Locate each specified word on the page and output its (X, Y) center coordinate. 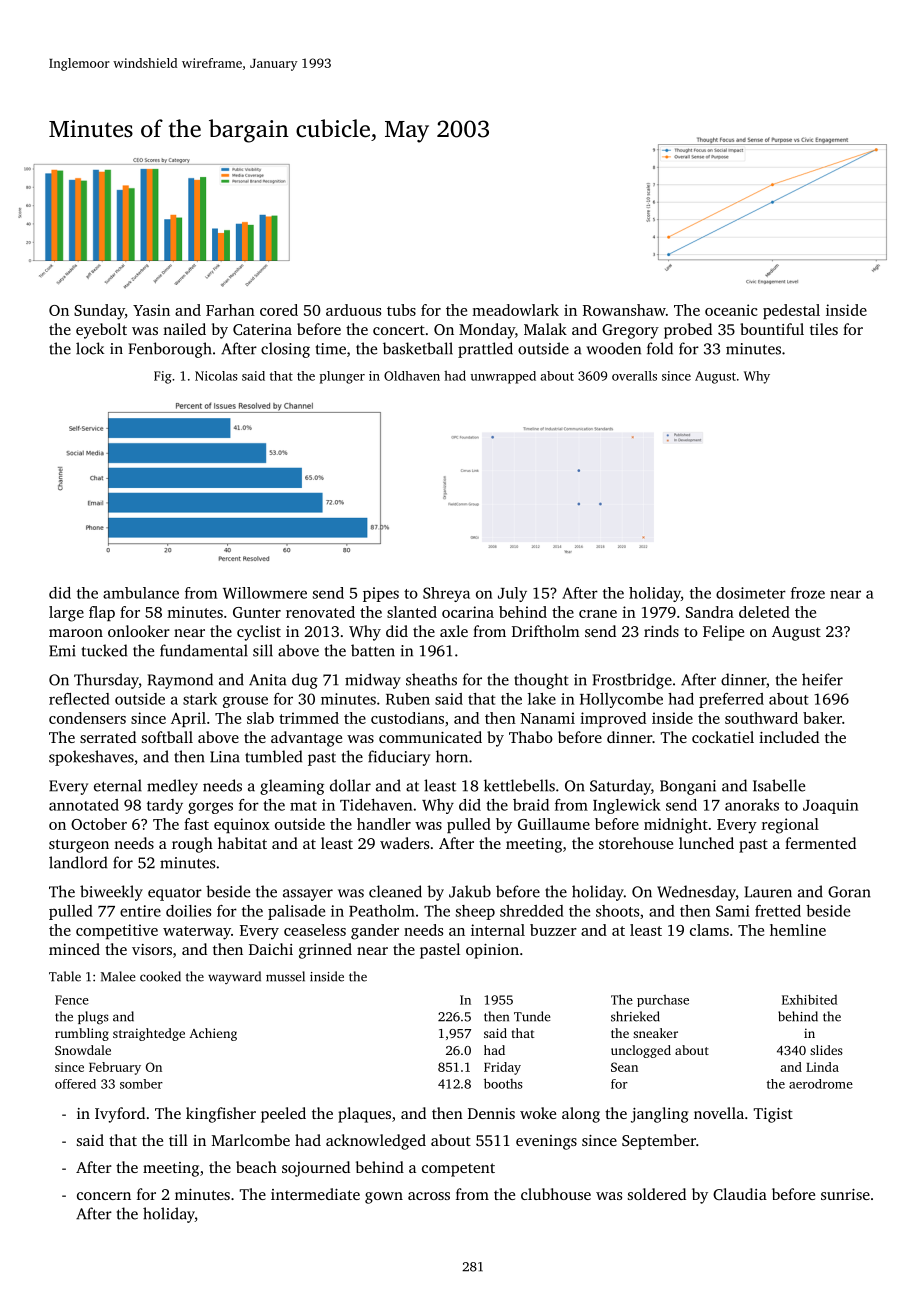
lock (90, 348)
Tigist (773, 1115)
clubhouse (556, 1194)
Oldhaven (412, 376)
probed (688, 331)
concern (104, 1196)
